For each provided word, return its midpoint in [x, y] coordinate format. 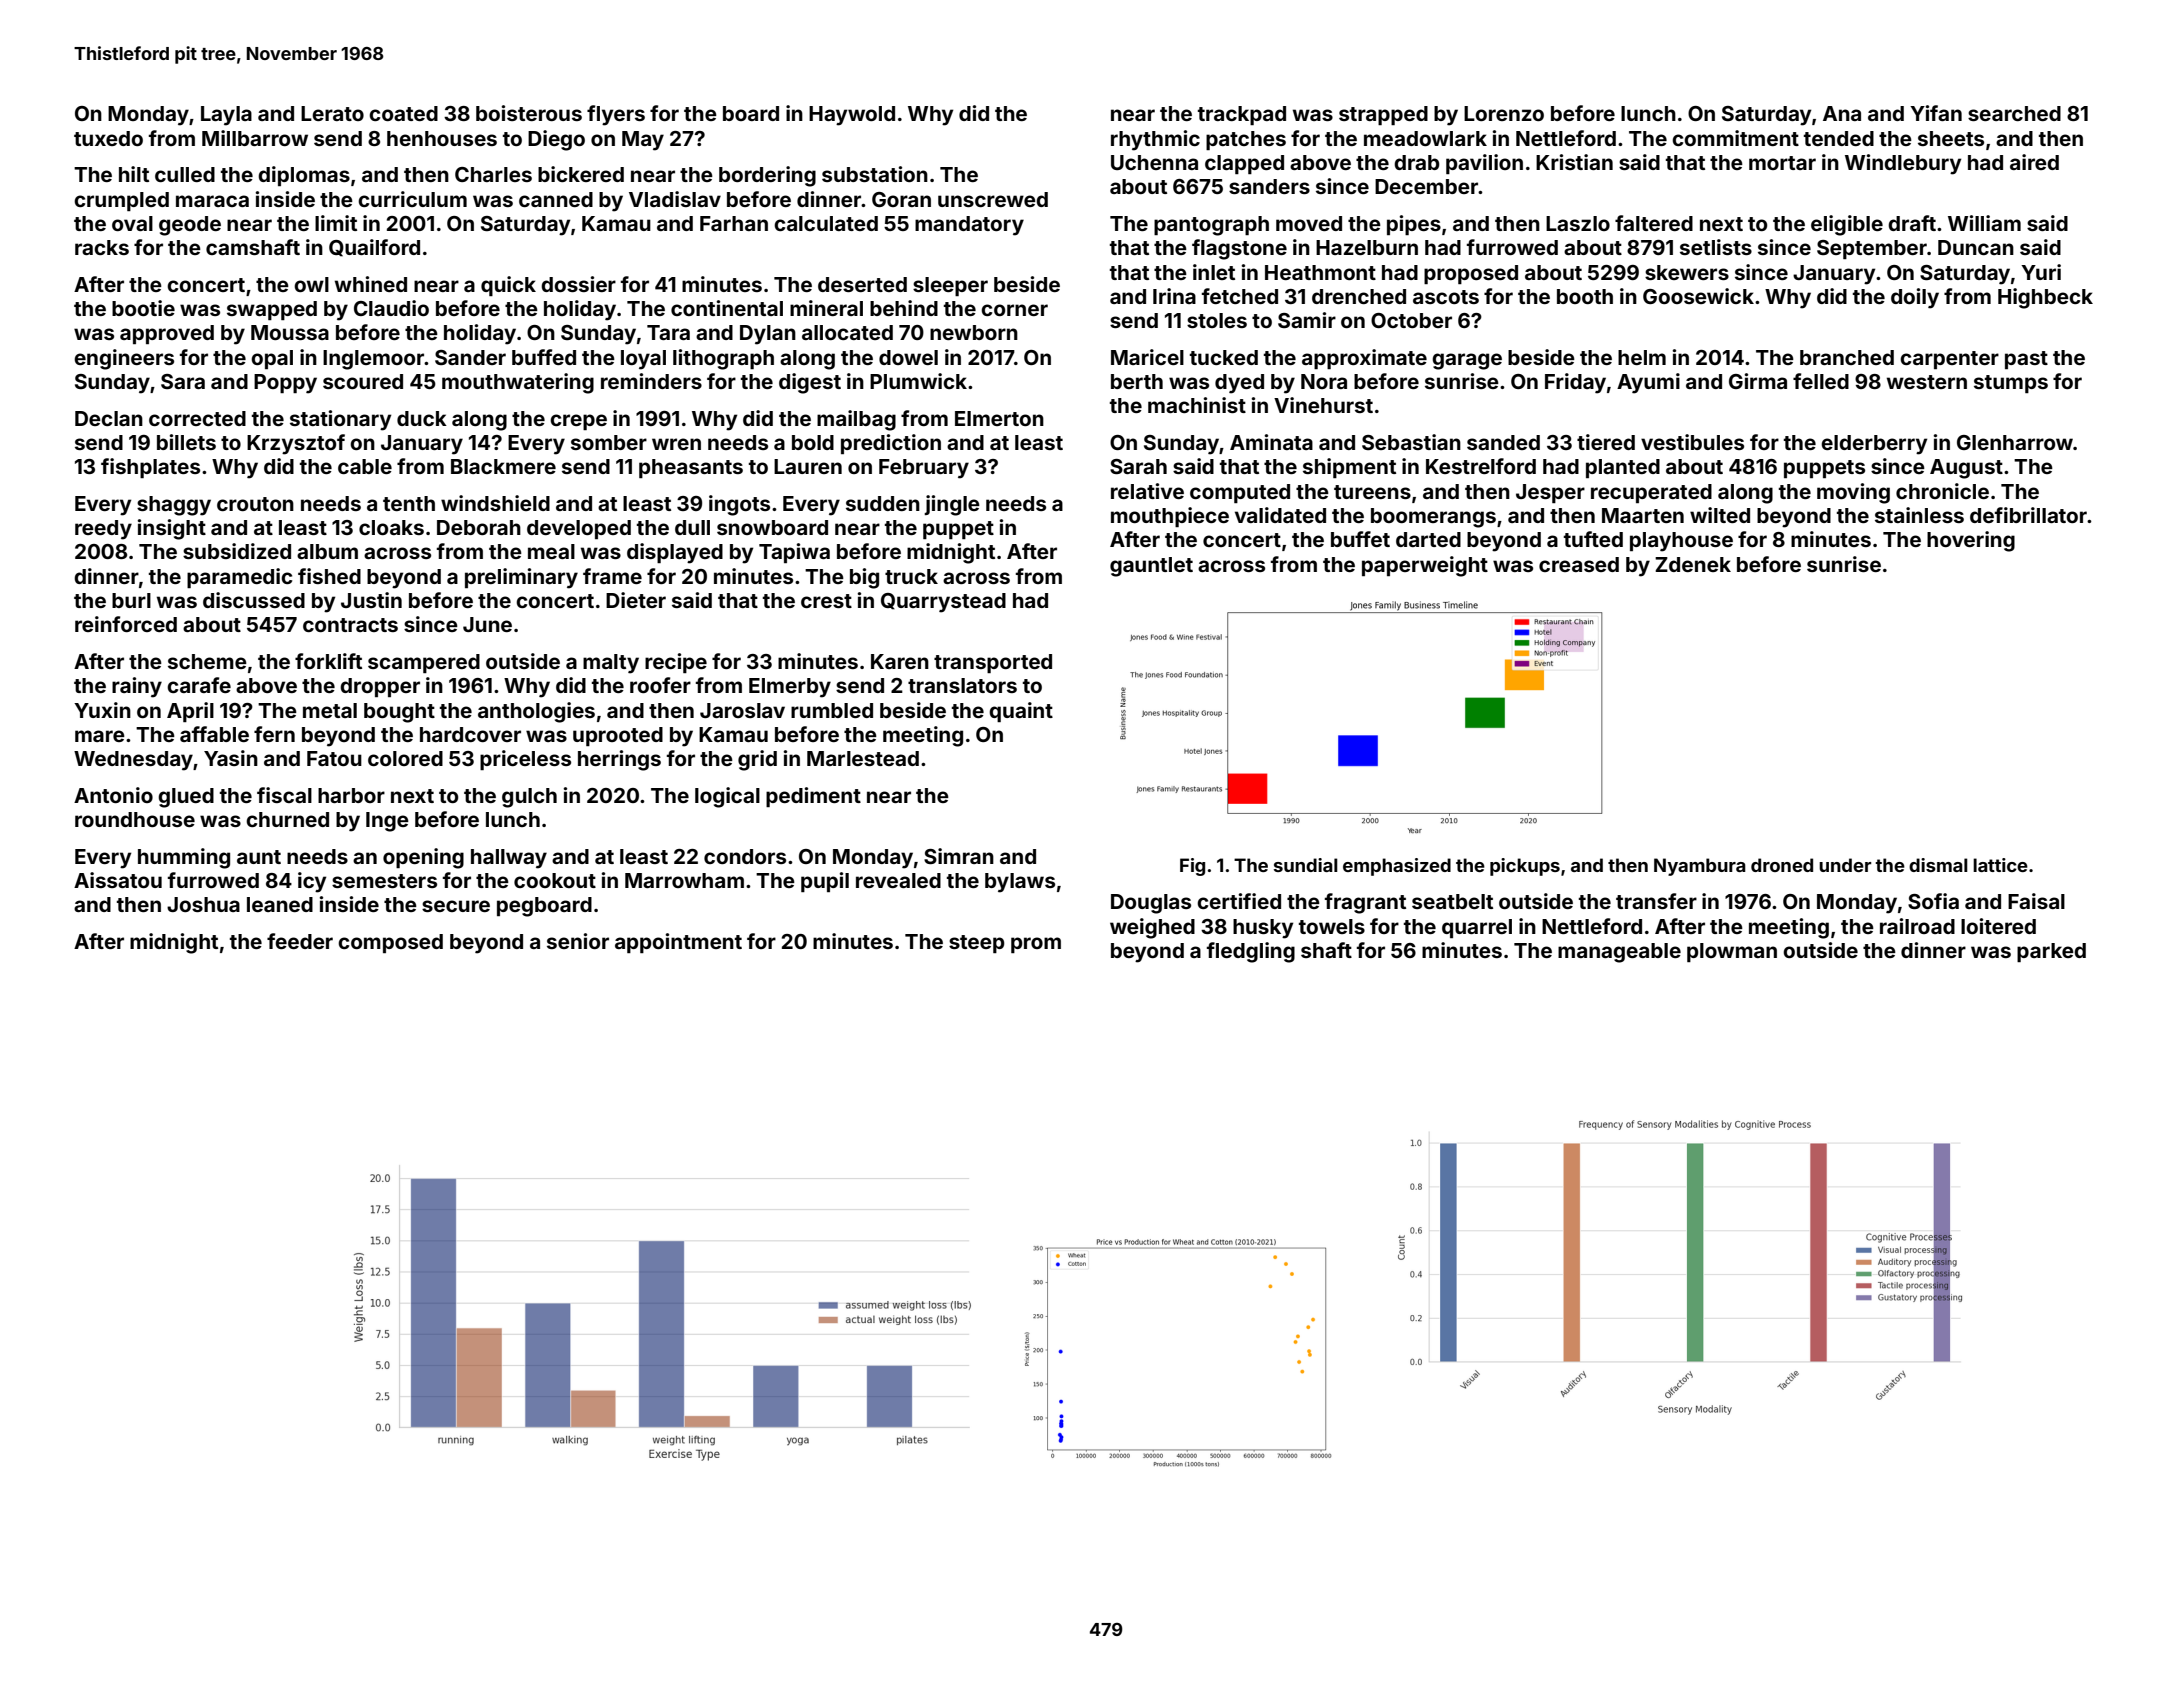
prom [1036, 945]
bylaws [1020, 883]
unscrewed [993, 199]
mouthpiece [1170, 517]
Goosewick [1698, 296]
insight [172, 529]
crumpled [121, 201]
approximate [1364, 359]
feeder [300, 941]
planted [1623, 468]
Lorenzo [1504, 113]
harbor [351, 795]
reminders [651, 381]
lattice [2000, 865]
